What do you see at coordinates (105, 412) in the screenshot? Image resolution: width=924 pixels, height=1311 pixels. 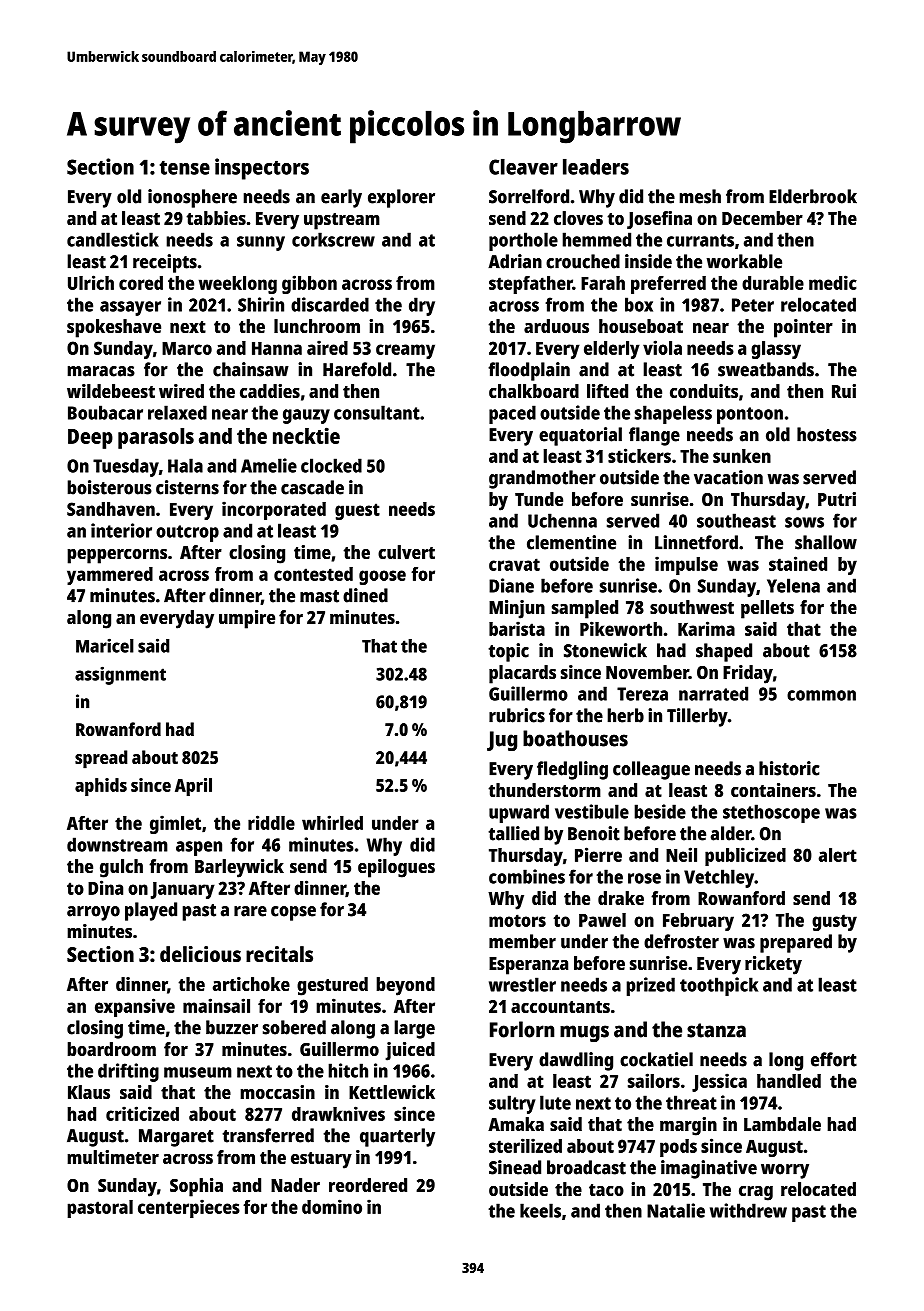 I see `Boubacar` at bounding box center [105, 412].
